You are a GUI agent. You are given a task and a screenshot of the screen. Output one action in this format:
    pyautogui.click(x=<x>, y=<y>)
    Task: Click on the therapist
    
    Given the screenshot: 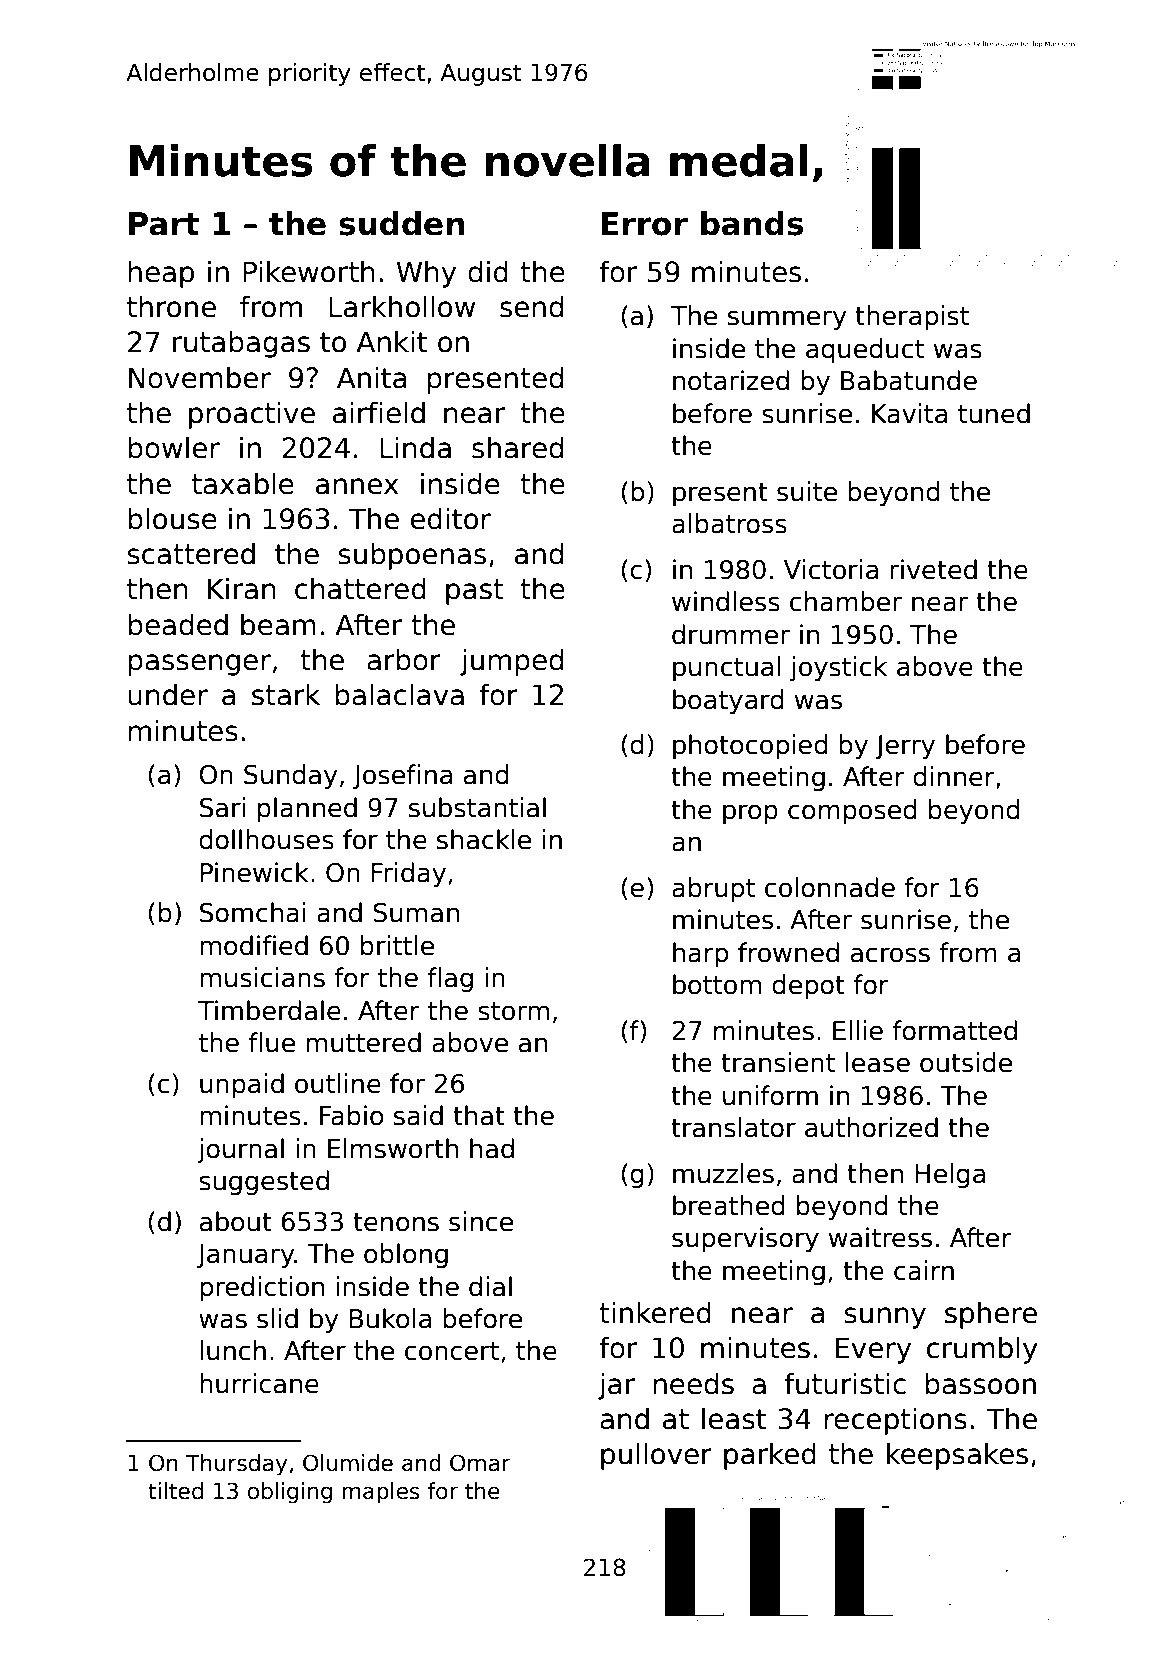 What is the action you would take?
    pyautogui.click(x=912, y=317)
